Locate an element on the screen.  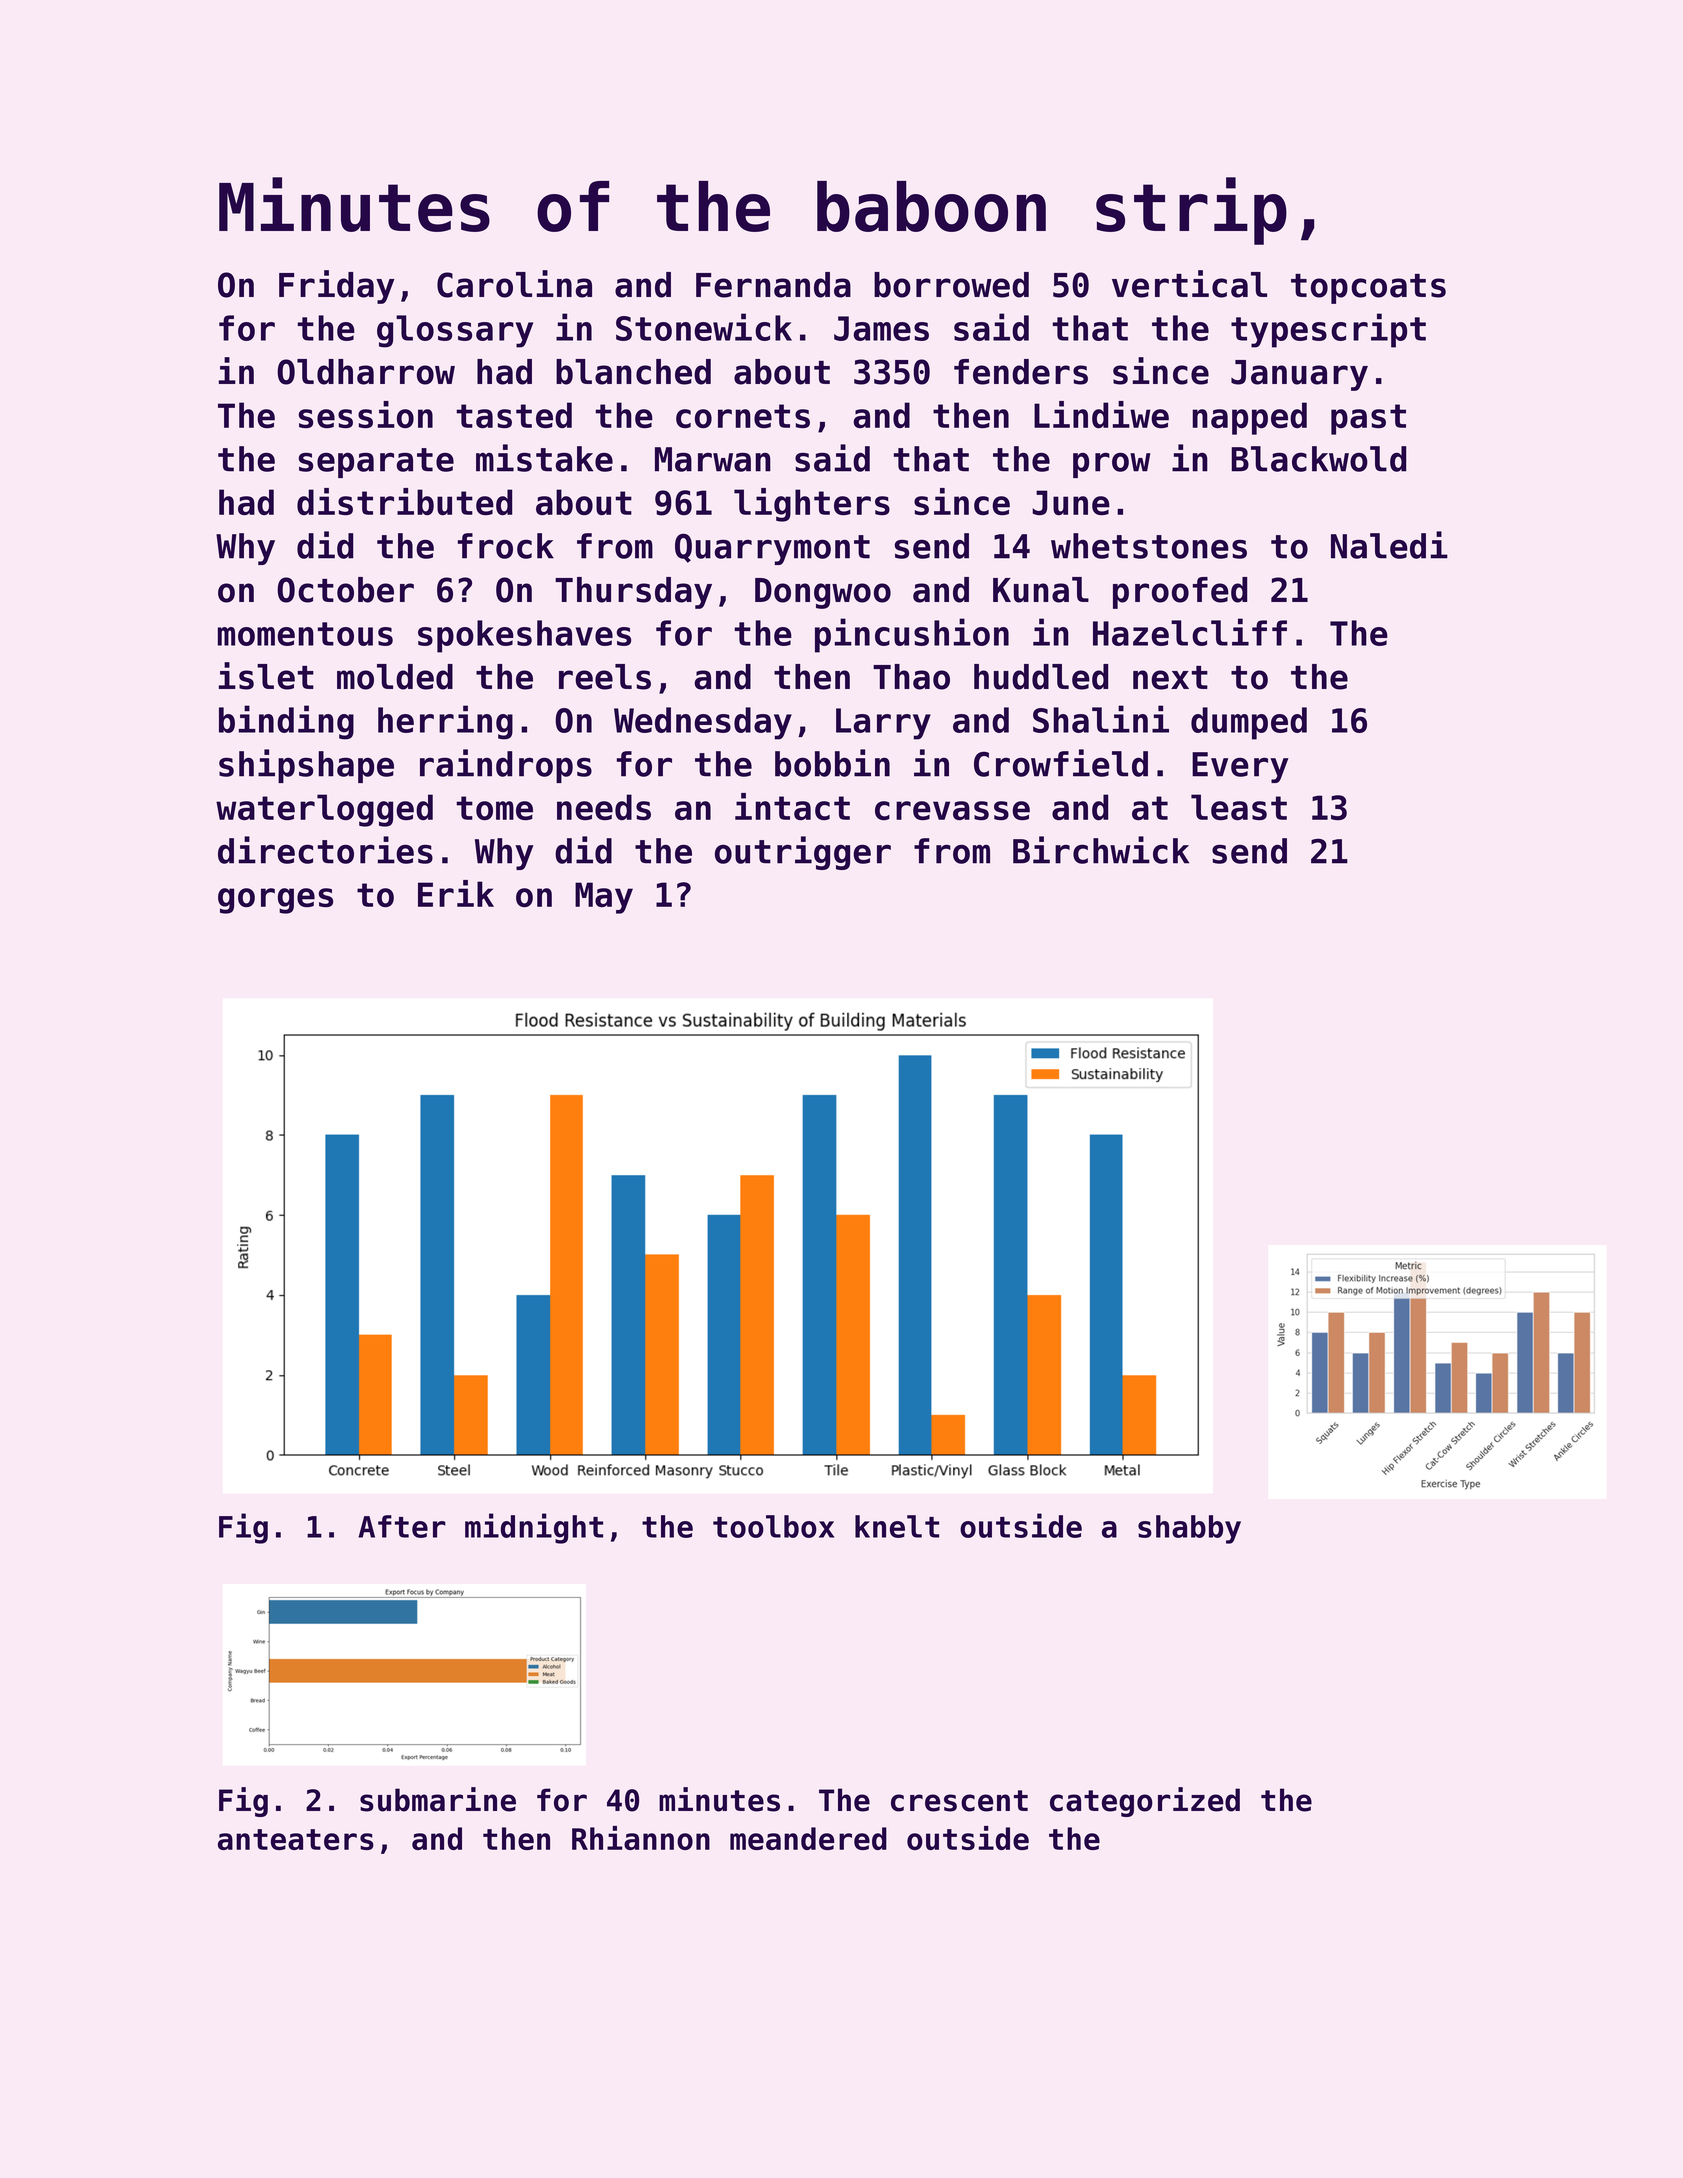
toolbox is located at coordinates (773, 1526).
